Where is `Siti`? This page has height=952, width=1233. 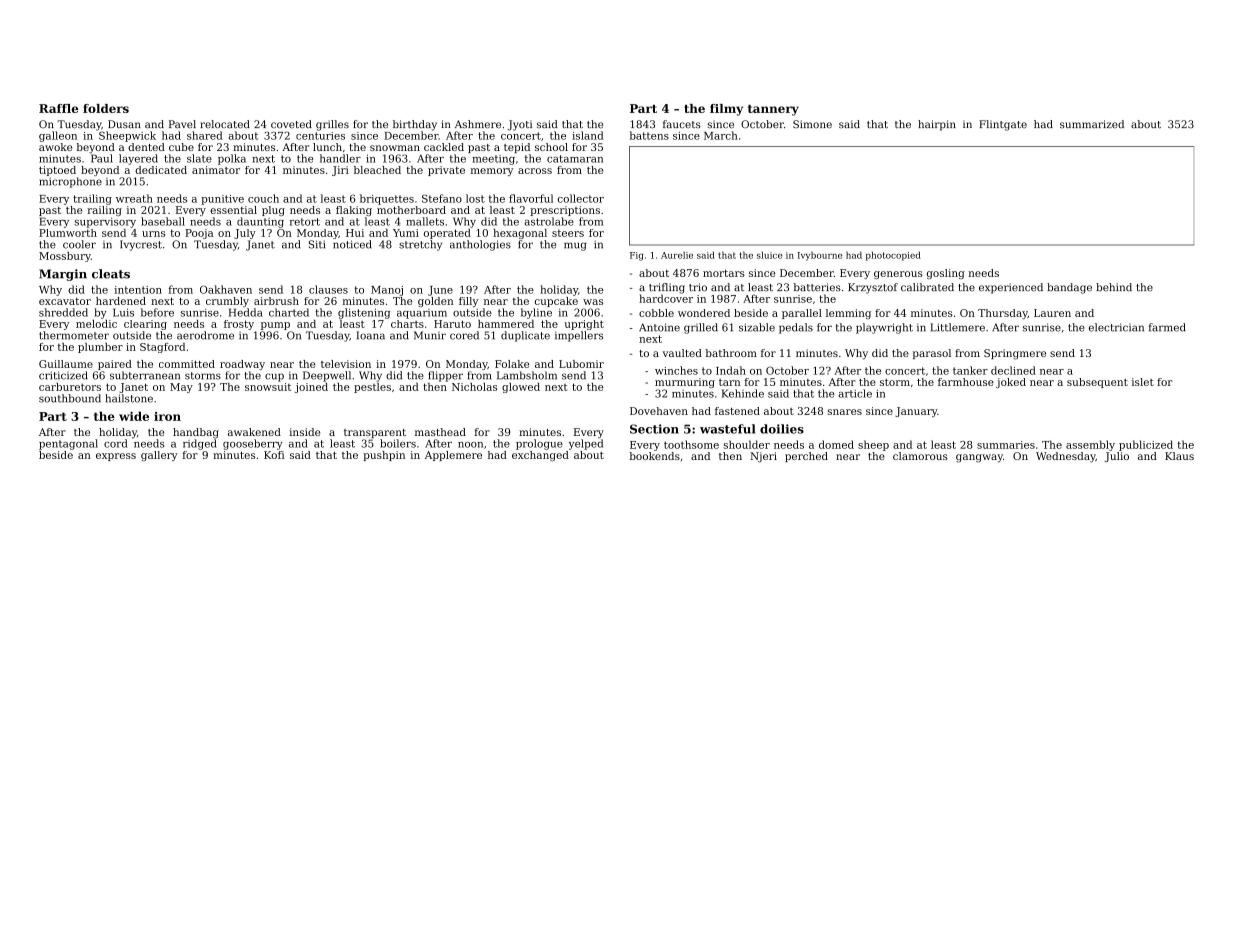 Siti is located at coordinates (317, 244).
